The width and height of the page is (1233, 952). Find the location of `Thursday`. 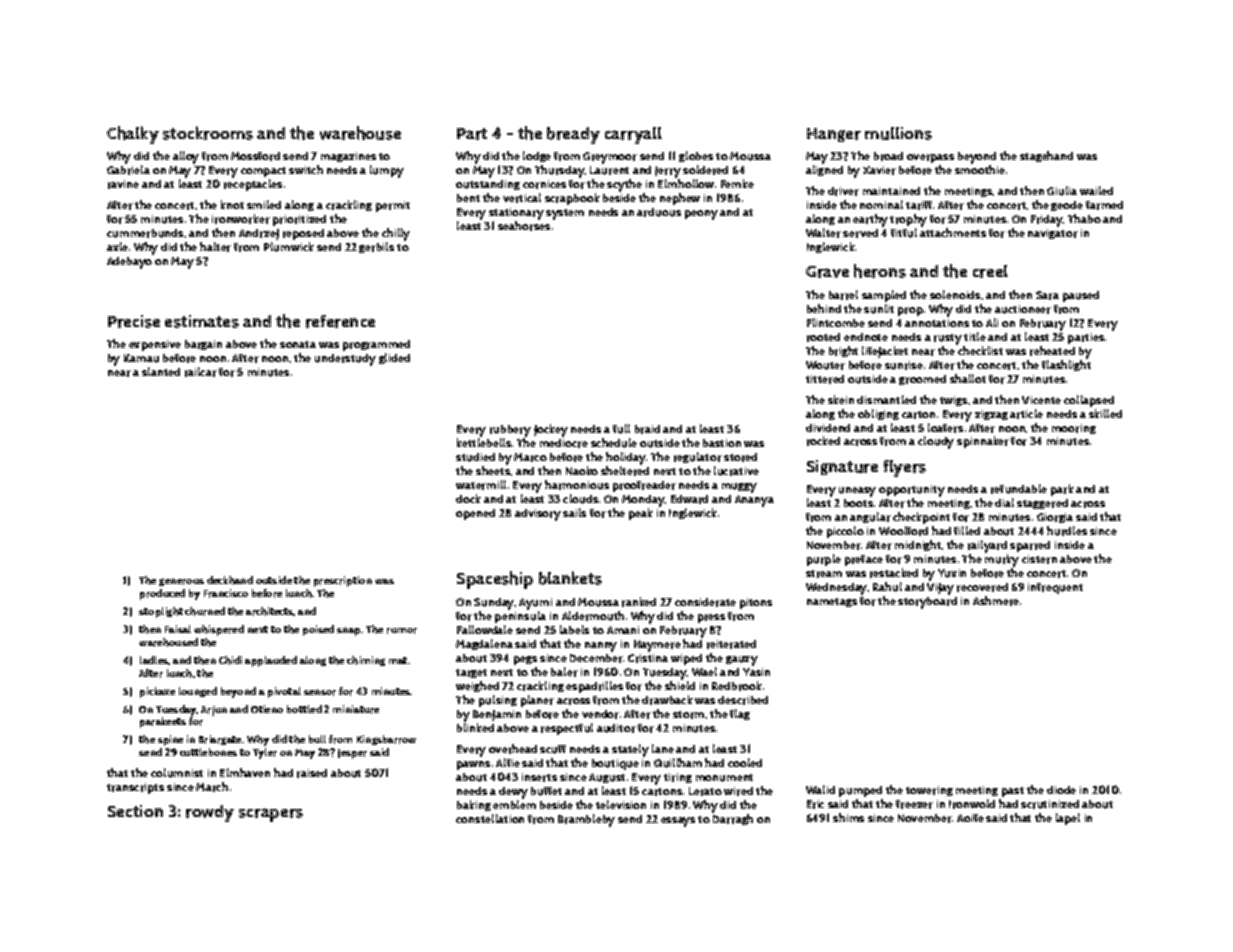

Thursday is located at coordinates (560, 171).
